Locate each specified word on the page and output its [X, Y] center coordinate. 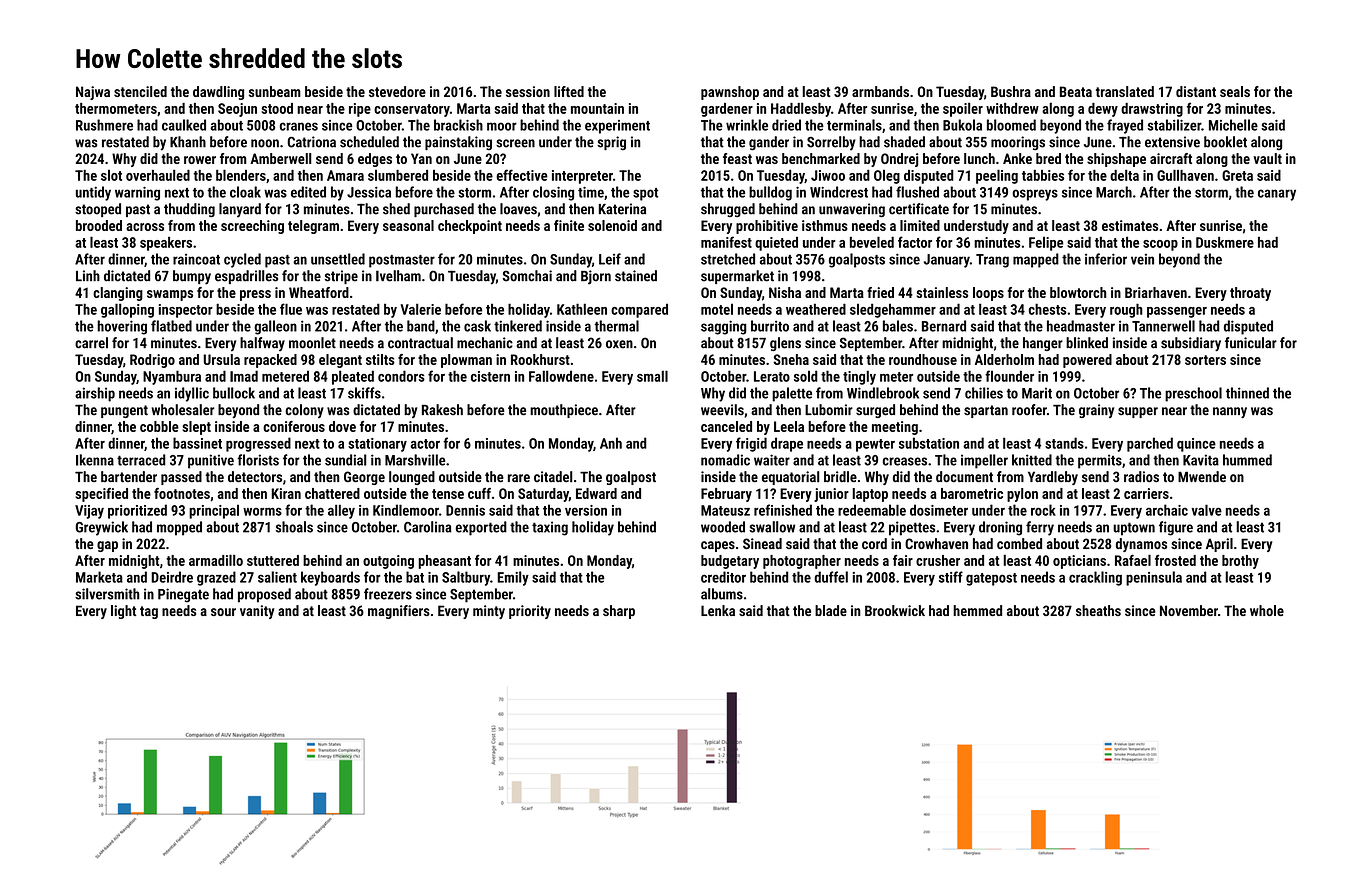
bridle [840, 476]
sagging [724, 327]
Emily [513, 578]
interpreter [582, 177]
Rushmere [104, 125]
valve [1206, 510]
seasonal [408, 225]
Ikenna [95, 460]
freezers [388, 594]
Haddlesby [801, 109]
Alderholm [1004, 359]
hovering [122, 327]
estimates [1130, 225]
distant [1196, 91]
